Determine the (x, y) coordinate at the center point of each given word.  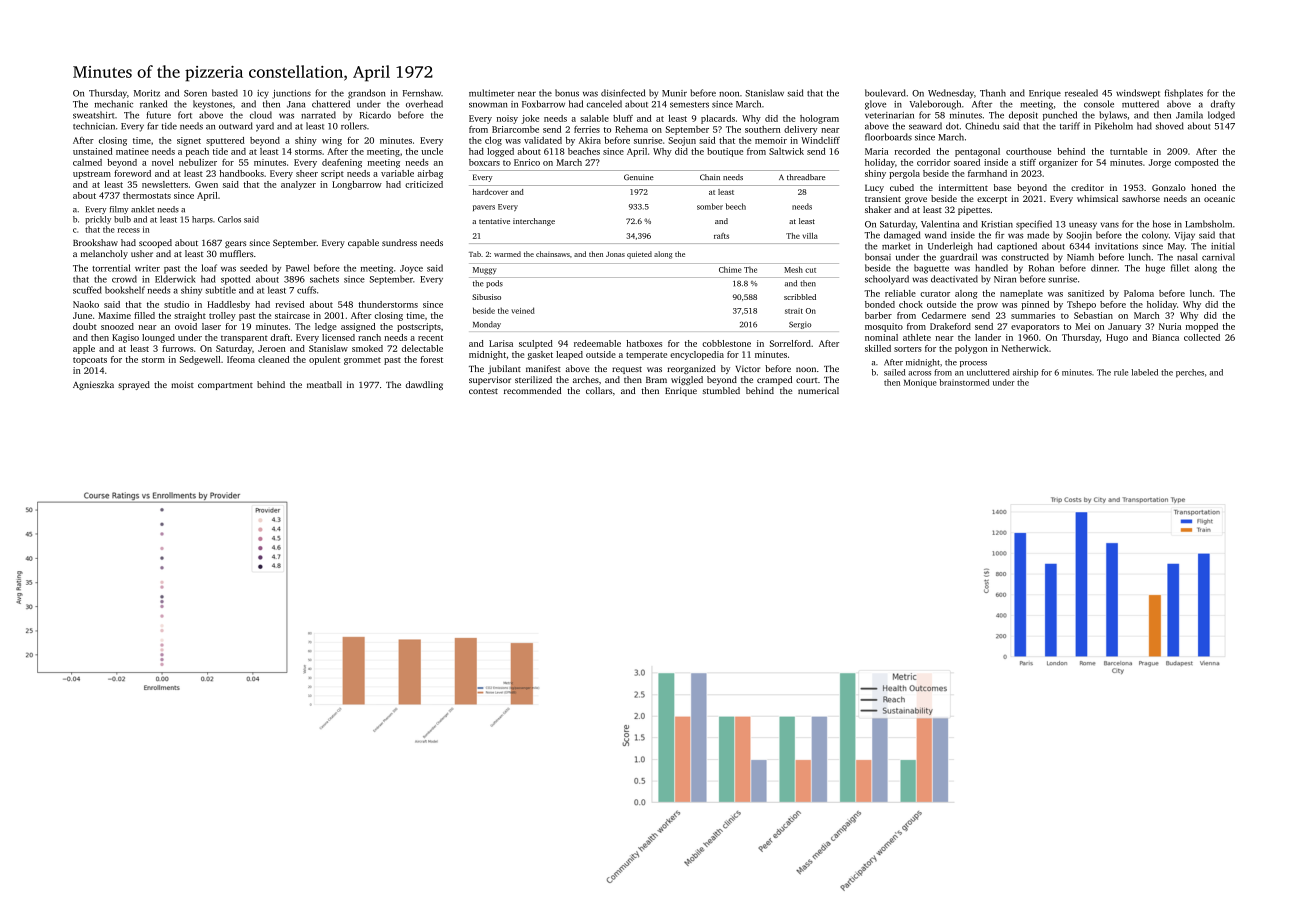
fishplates (1184, 94)
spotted (235, 280)
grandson (366, 94)
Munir (674, 93)
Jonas (615, 254)
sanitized (1086, 293)
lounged (158, 338)
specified (1034, 225)
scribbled (800, 297)
